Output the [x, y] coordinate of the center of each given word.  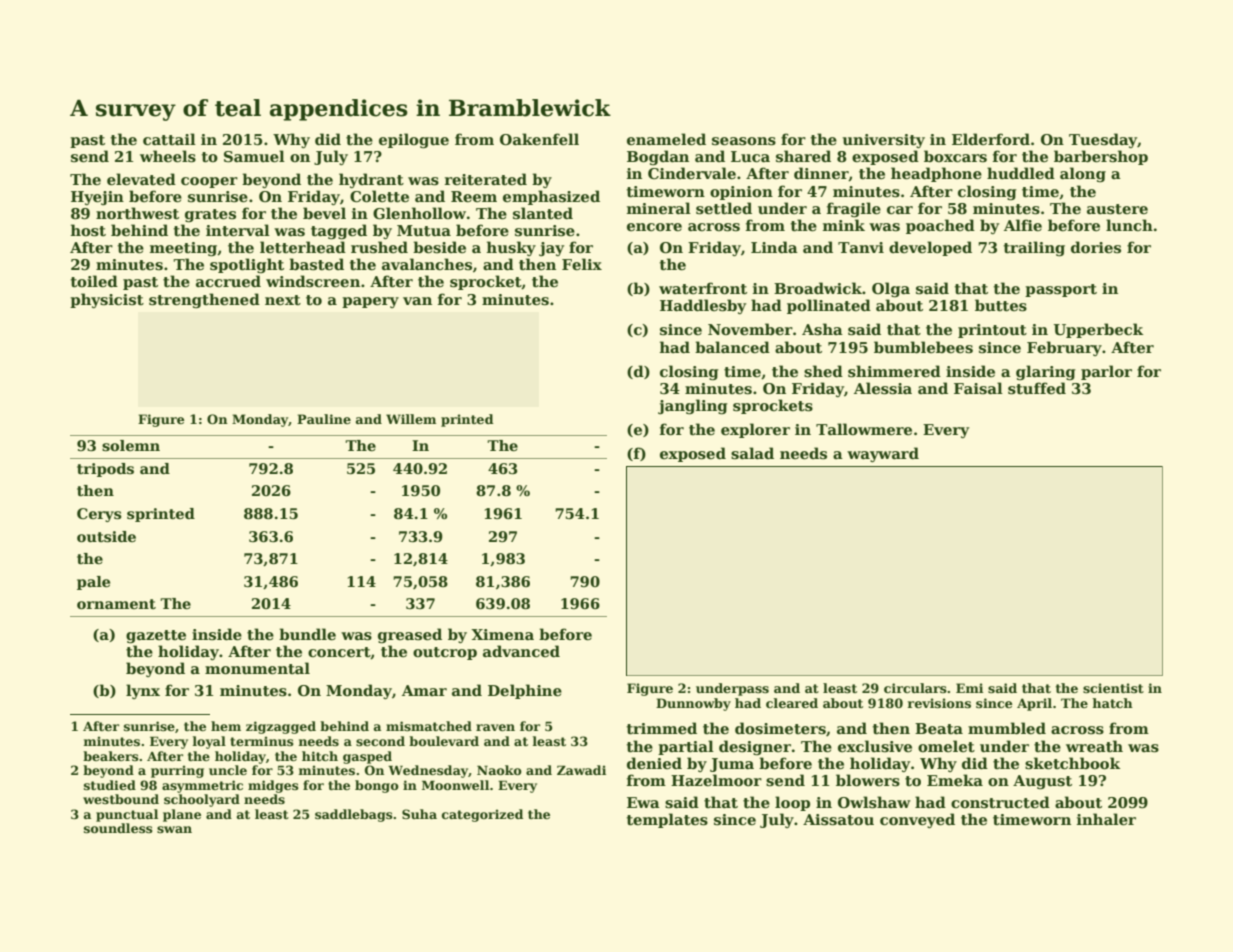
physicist [107, 300]
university [884, 141]
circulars [915, 688]
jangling [692, 407]
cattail [169, 139]
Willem [411, 419]
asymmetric [202, 786]
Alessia [883, 388]
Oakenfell [539, 139]
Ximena [502, 634]
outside [106, 536]
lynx [143, 691]
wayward [883, 454]
